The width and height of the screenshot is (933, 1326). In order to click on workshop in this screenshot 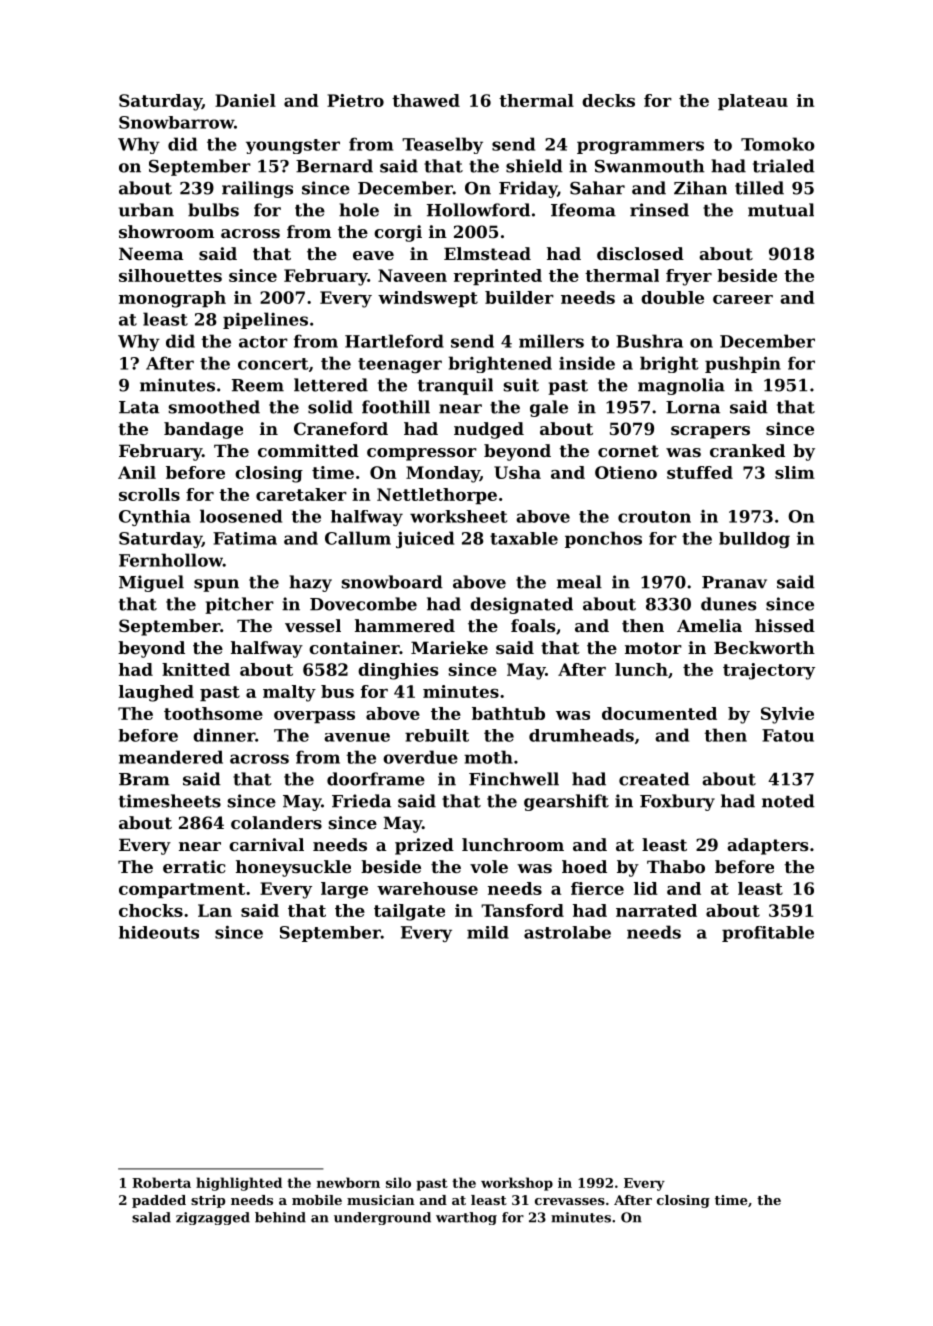, I will do `click(517, 1184)`.
